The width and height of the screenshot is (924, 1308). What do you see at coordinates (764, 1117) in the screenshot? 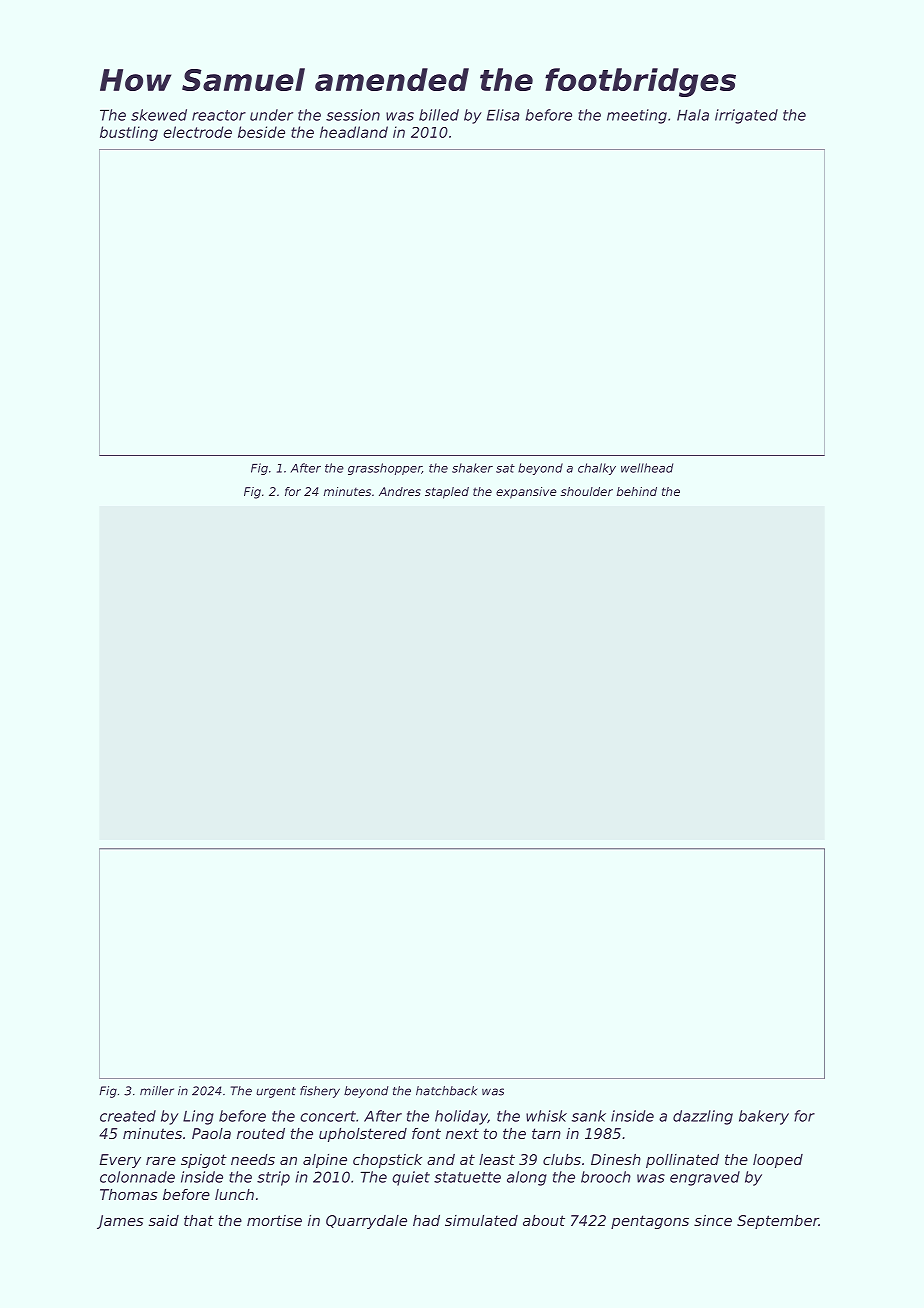
I see `bakery` at bounding box center [764, 1117].
